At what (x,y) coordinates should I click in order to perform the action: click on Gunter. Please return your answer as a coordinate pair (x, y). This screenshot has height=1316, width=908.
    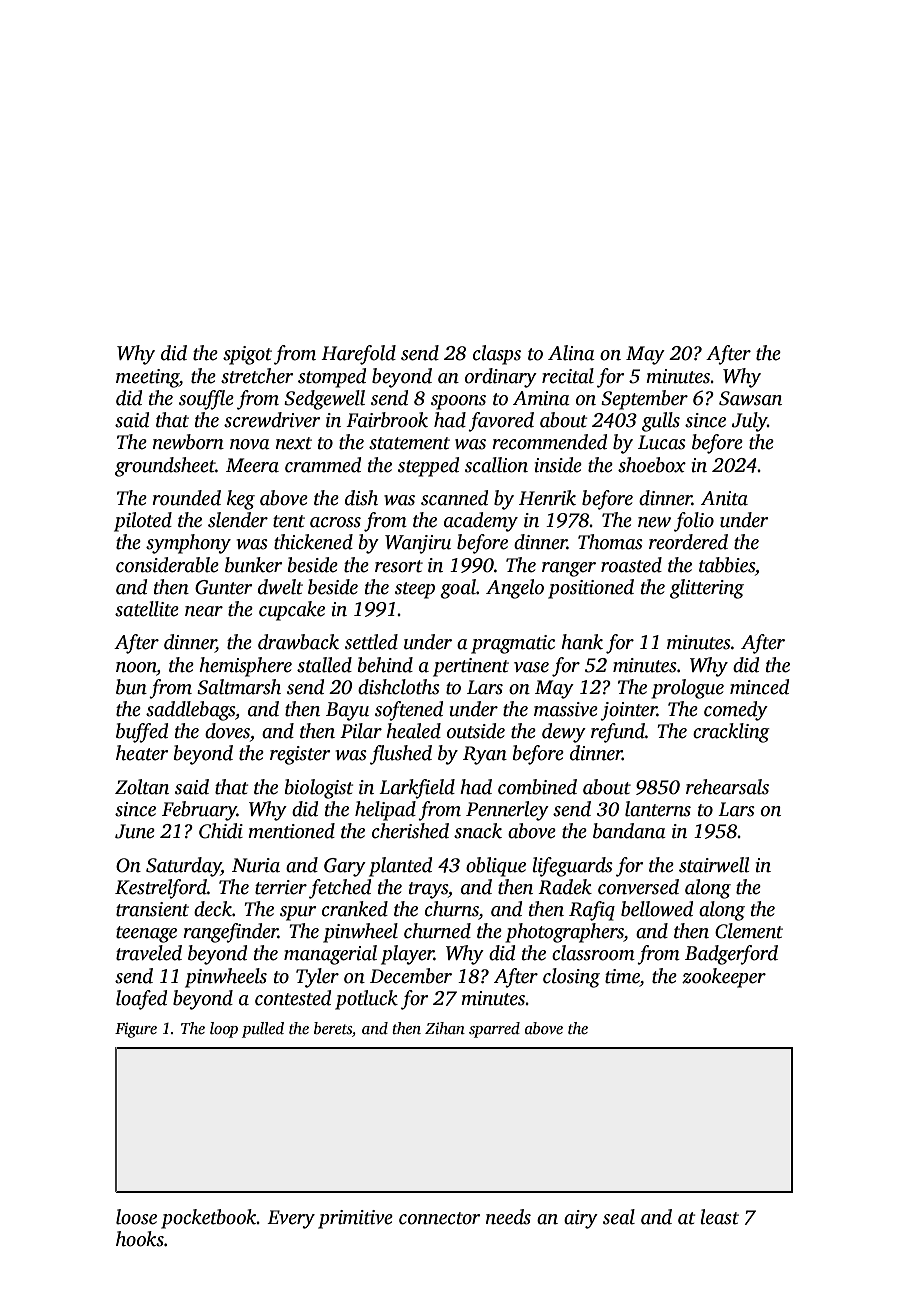
    Looking at the image, I should click on (223, 587).
